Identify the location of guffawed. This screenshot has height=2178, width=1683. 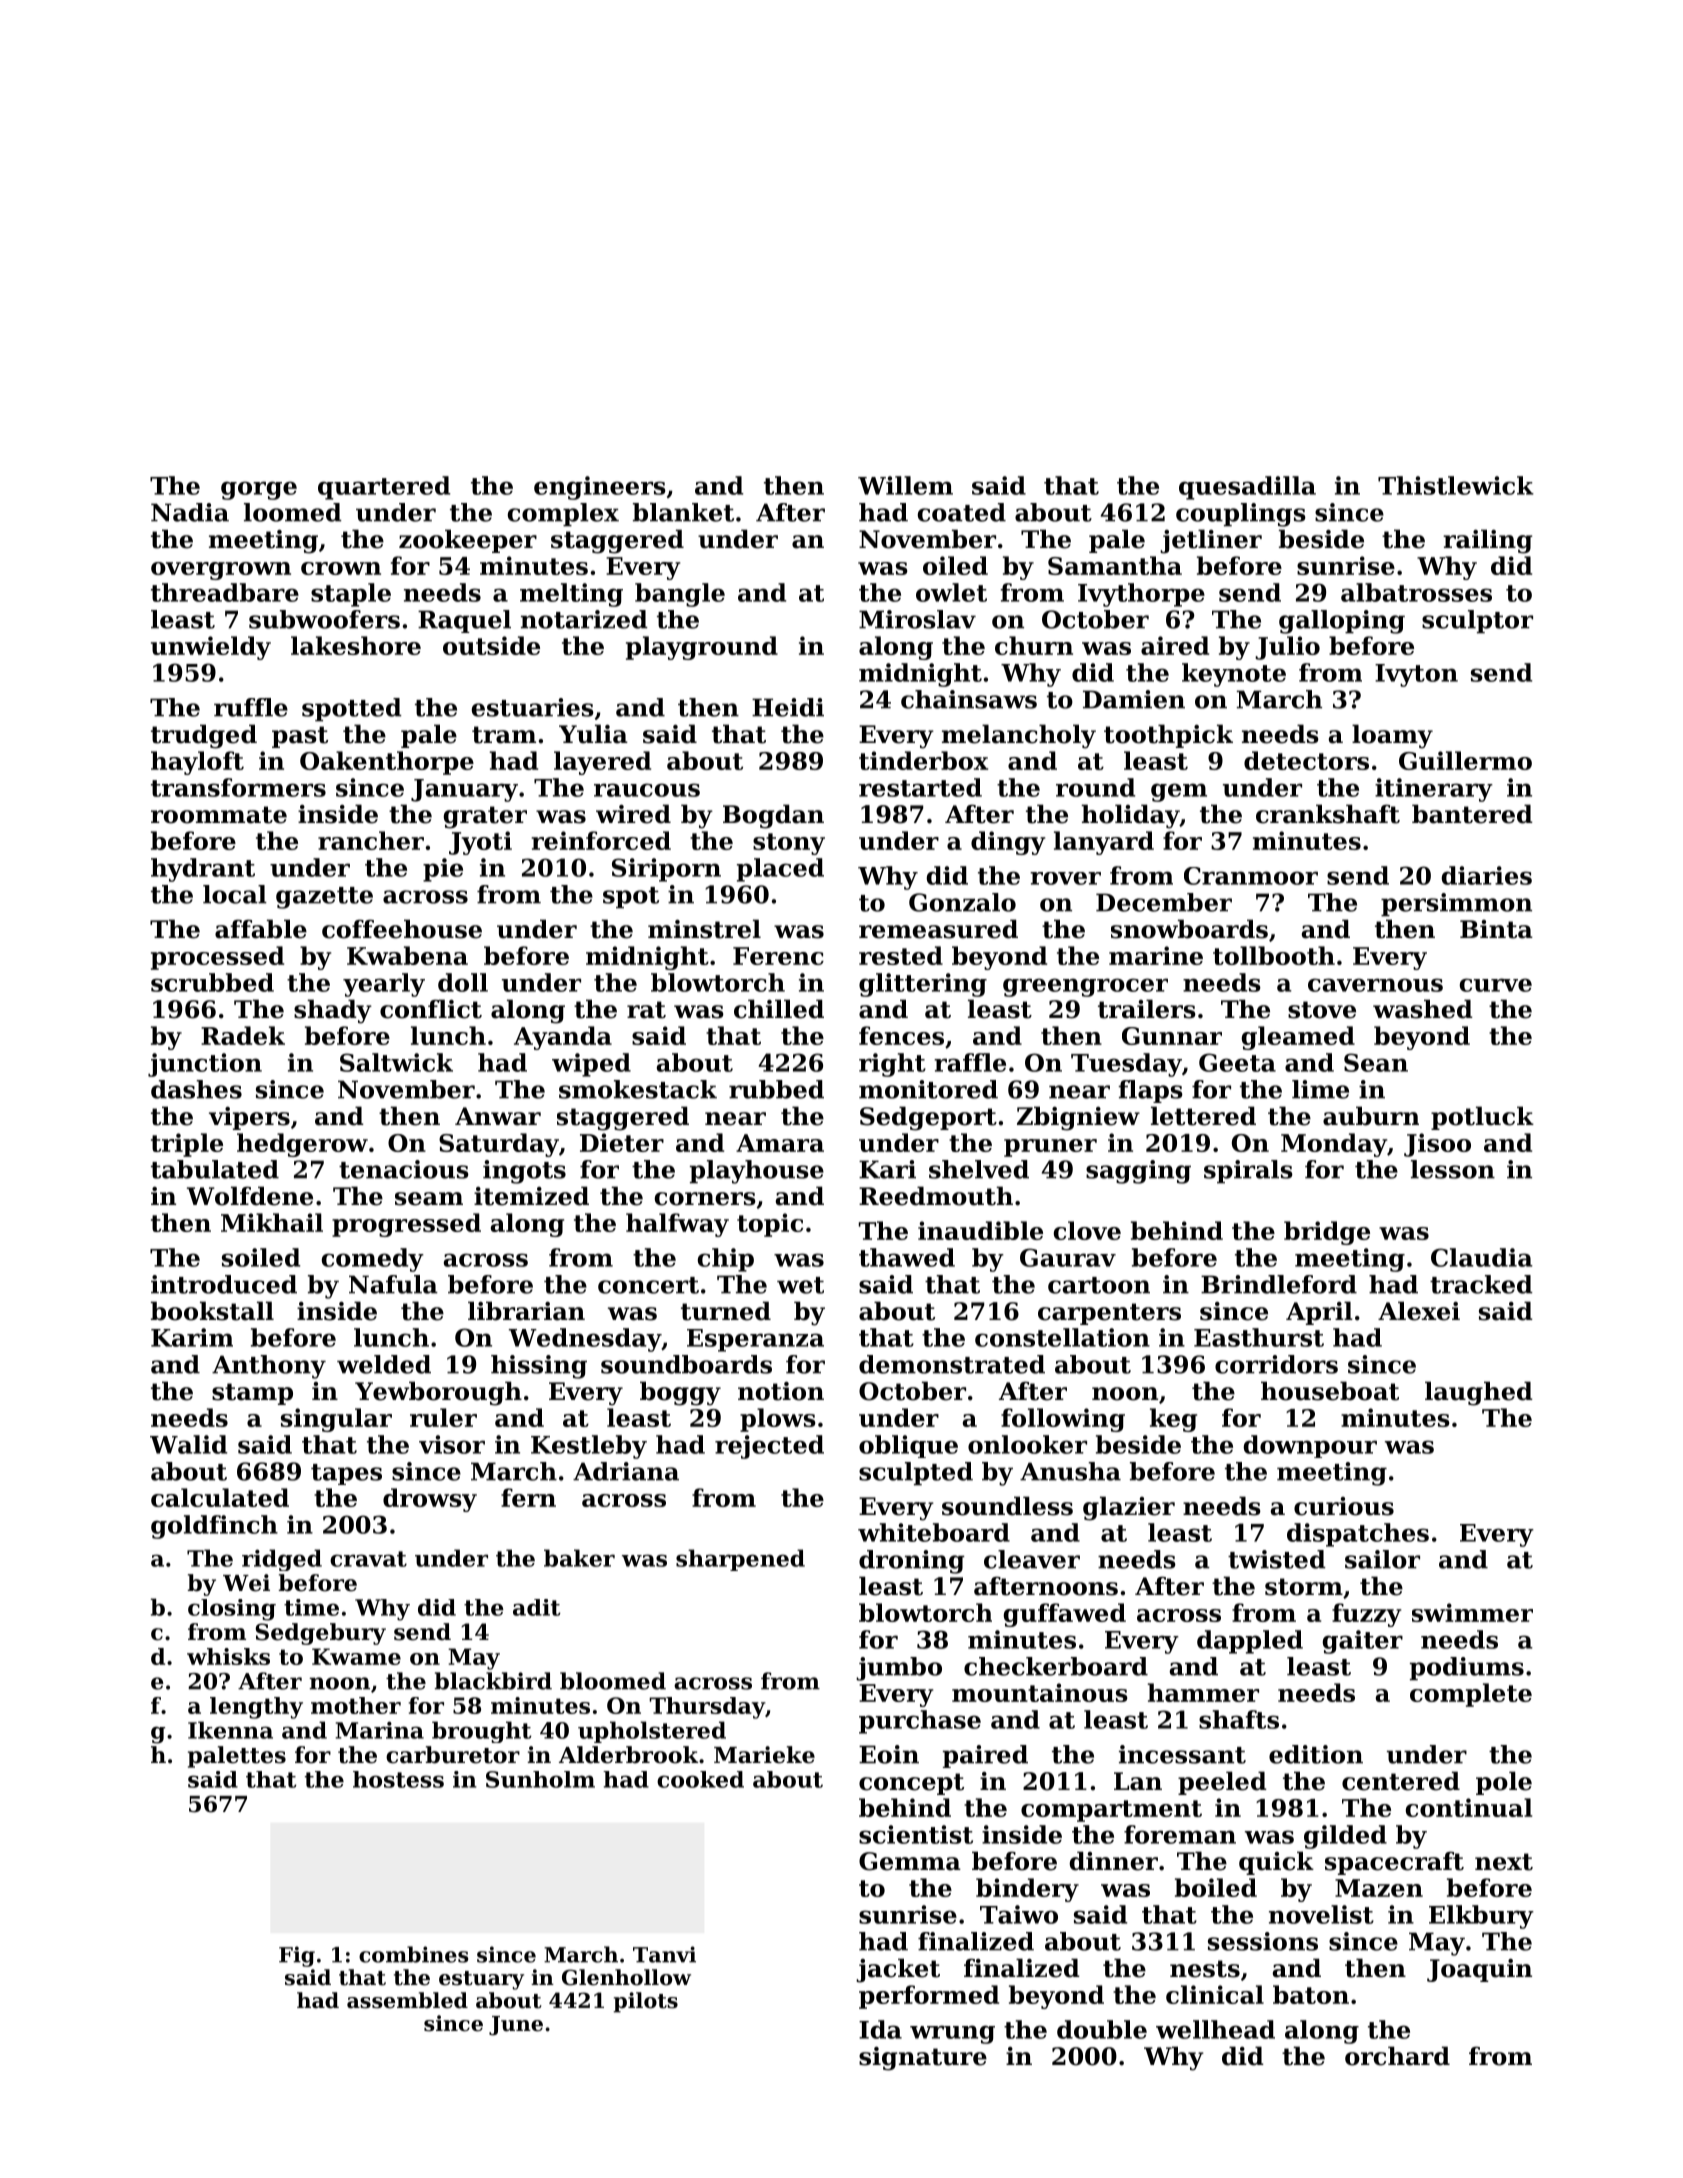
(1064, 1615).
